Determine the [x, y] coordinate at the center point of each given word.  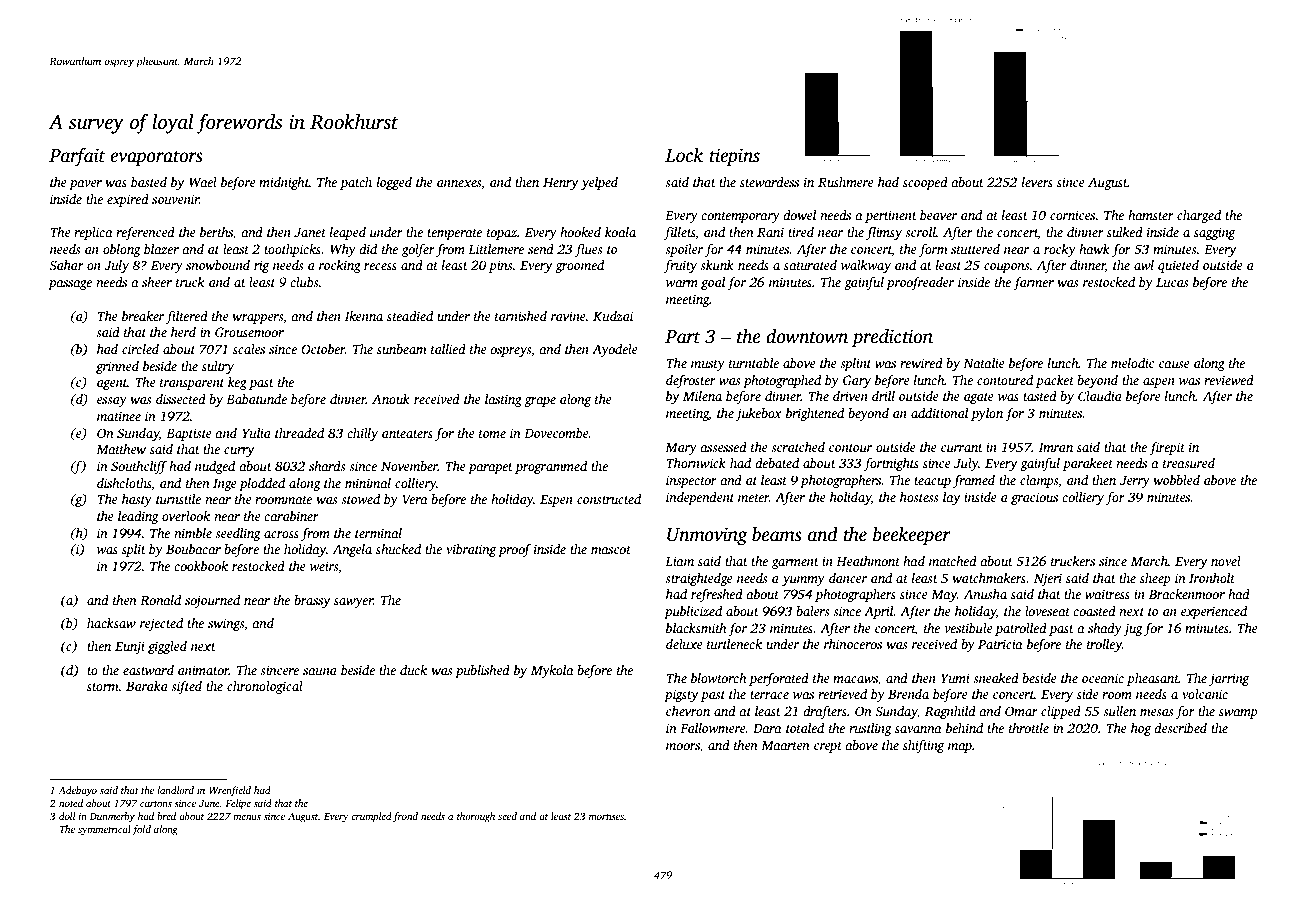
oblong [122, 250]
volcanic [1205, 694]
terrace [769, 695]
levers [1037, 182]
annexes [459, 183]
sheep [1155, 579]
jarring [1229, 679]
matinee [119, 416]
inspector [691, 481]
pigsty [681, 695]
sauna [320, 671]
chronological [265, 687]
